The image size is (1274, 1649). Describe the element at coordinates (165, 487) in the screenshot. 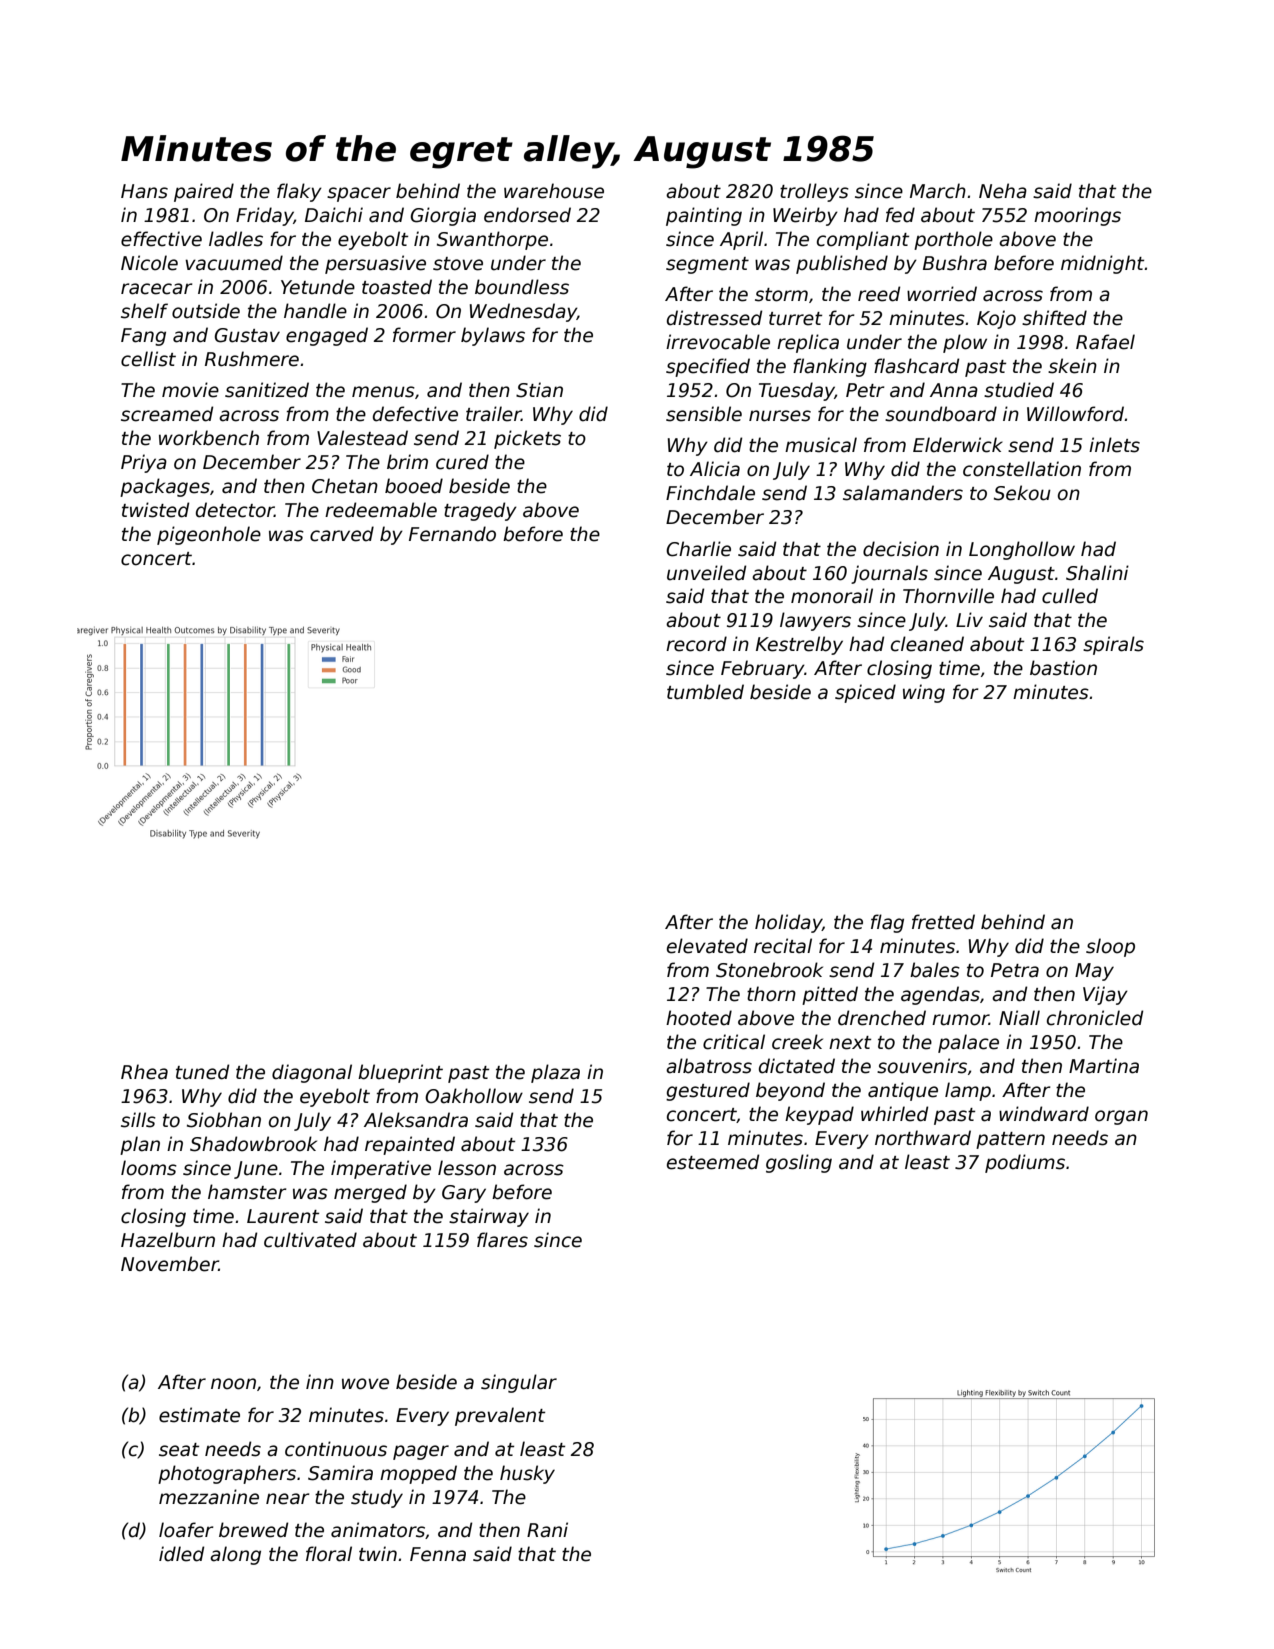

I see `packages` at that location.
